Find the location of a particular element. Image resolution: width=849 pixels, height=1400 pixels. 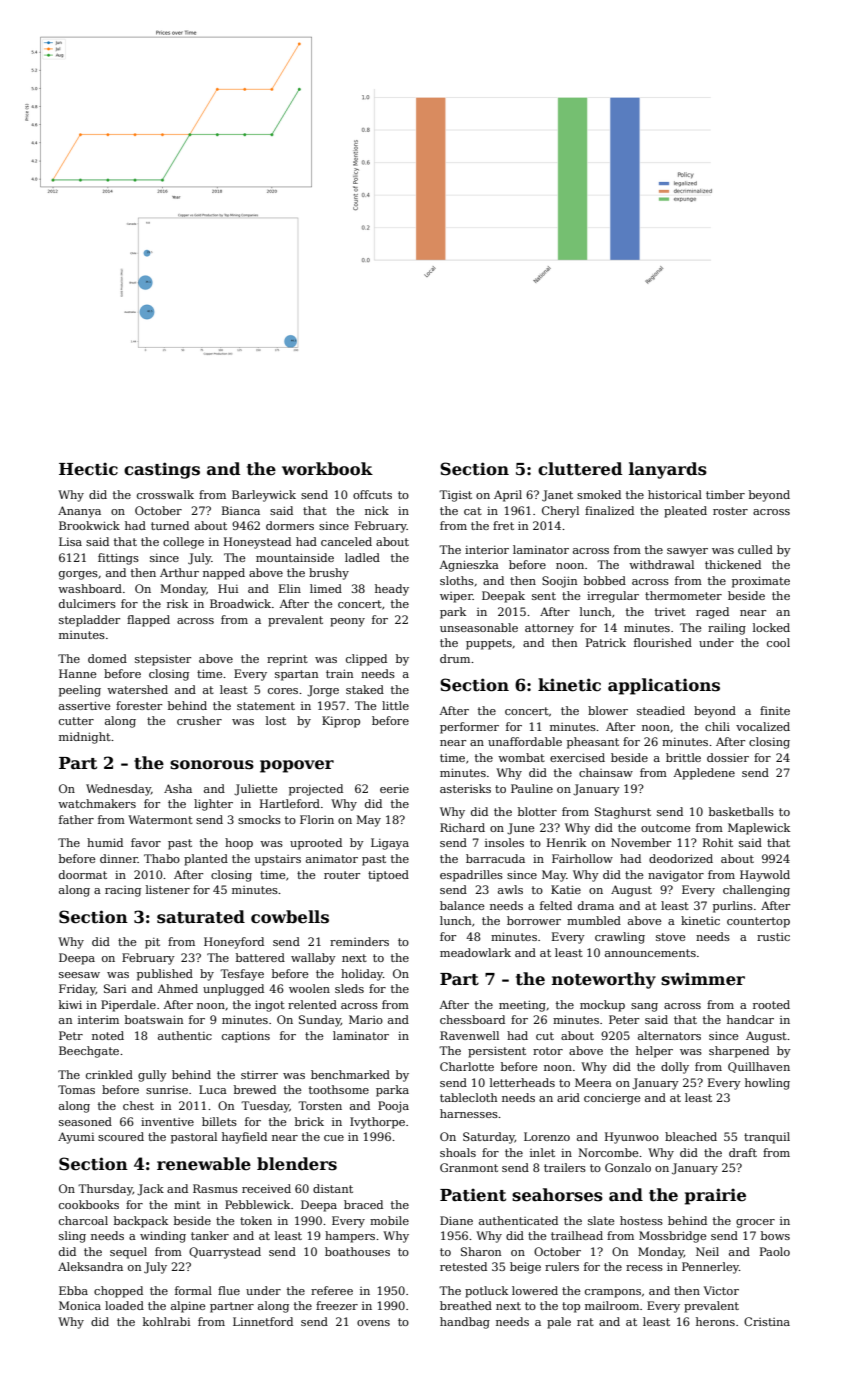

Brookwick is located at coordinates (89, 525).
